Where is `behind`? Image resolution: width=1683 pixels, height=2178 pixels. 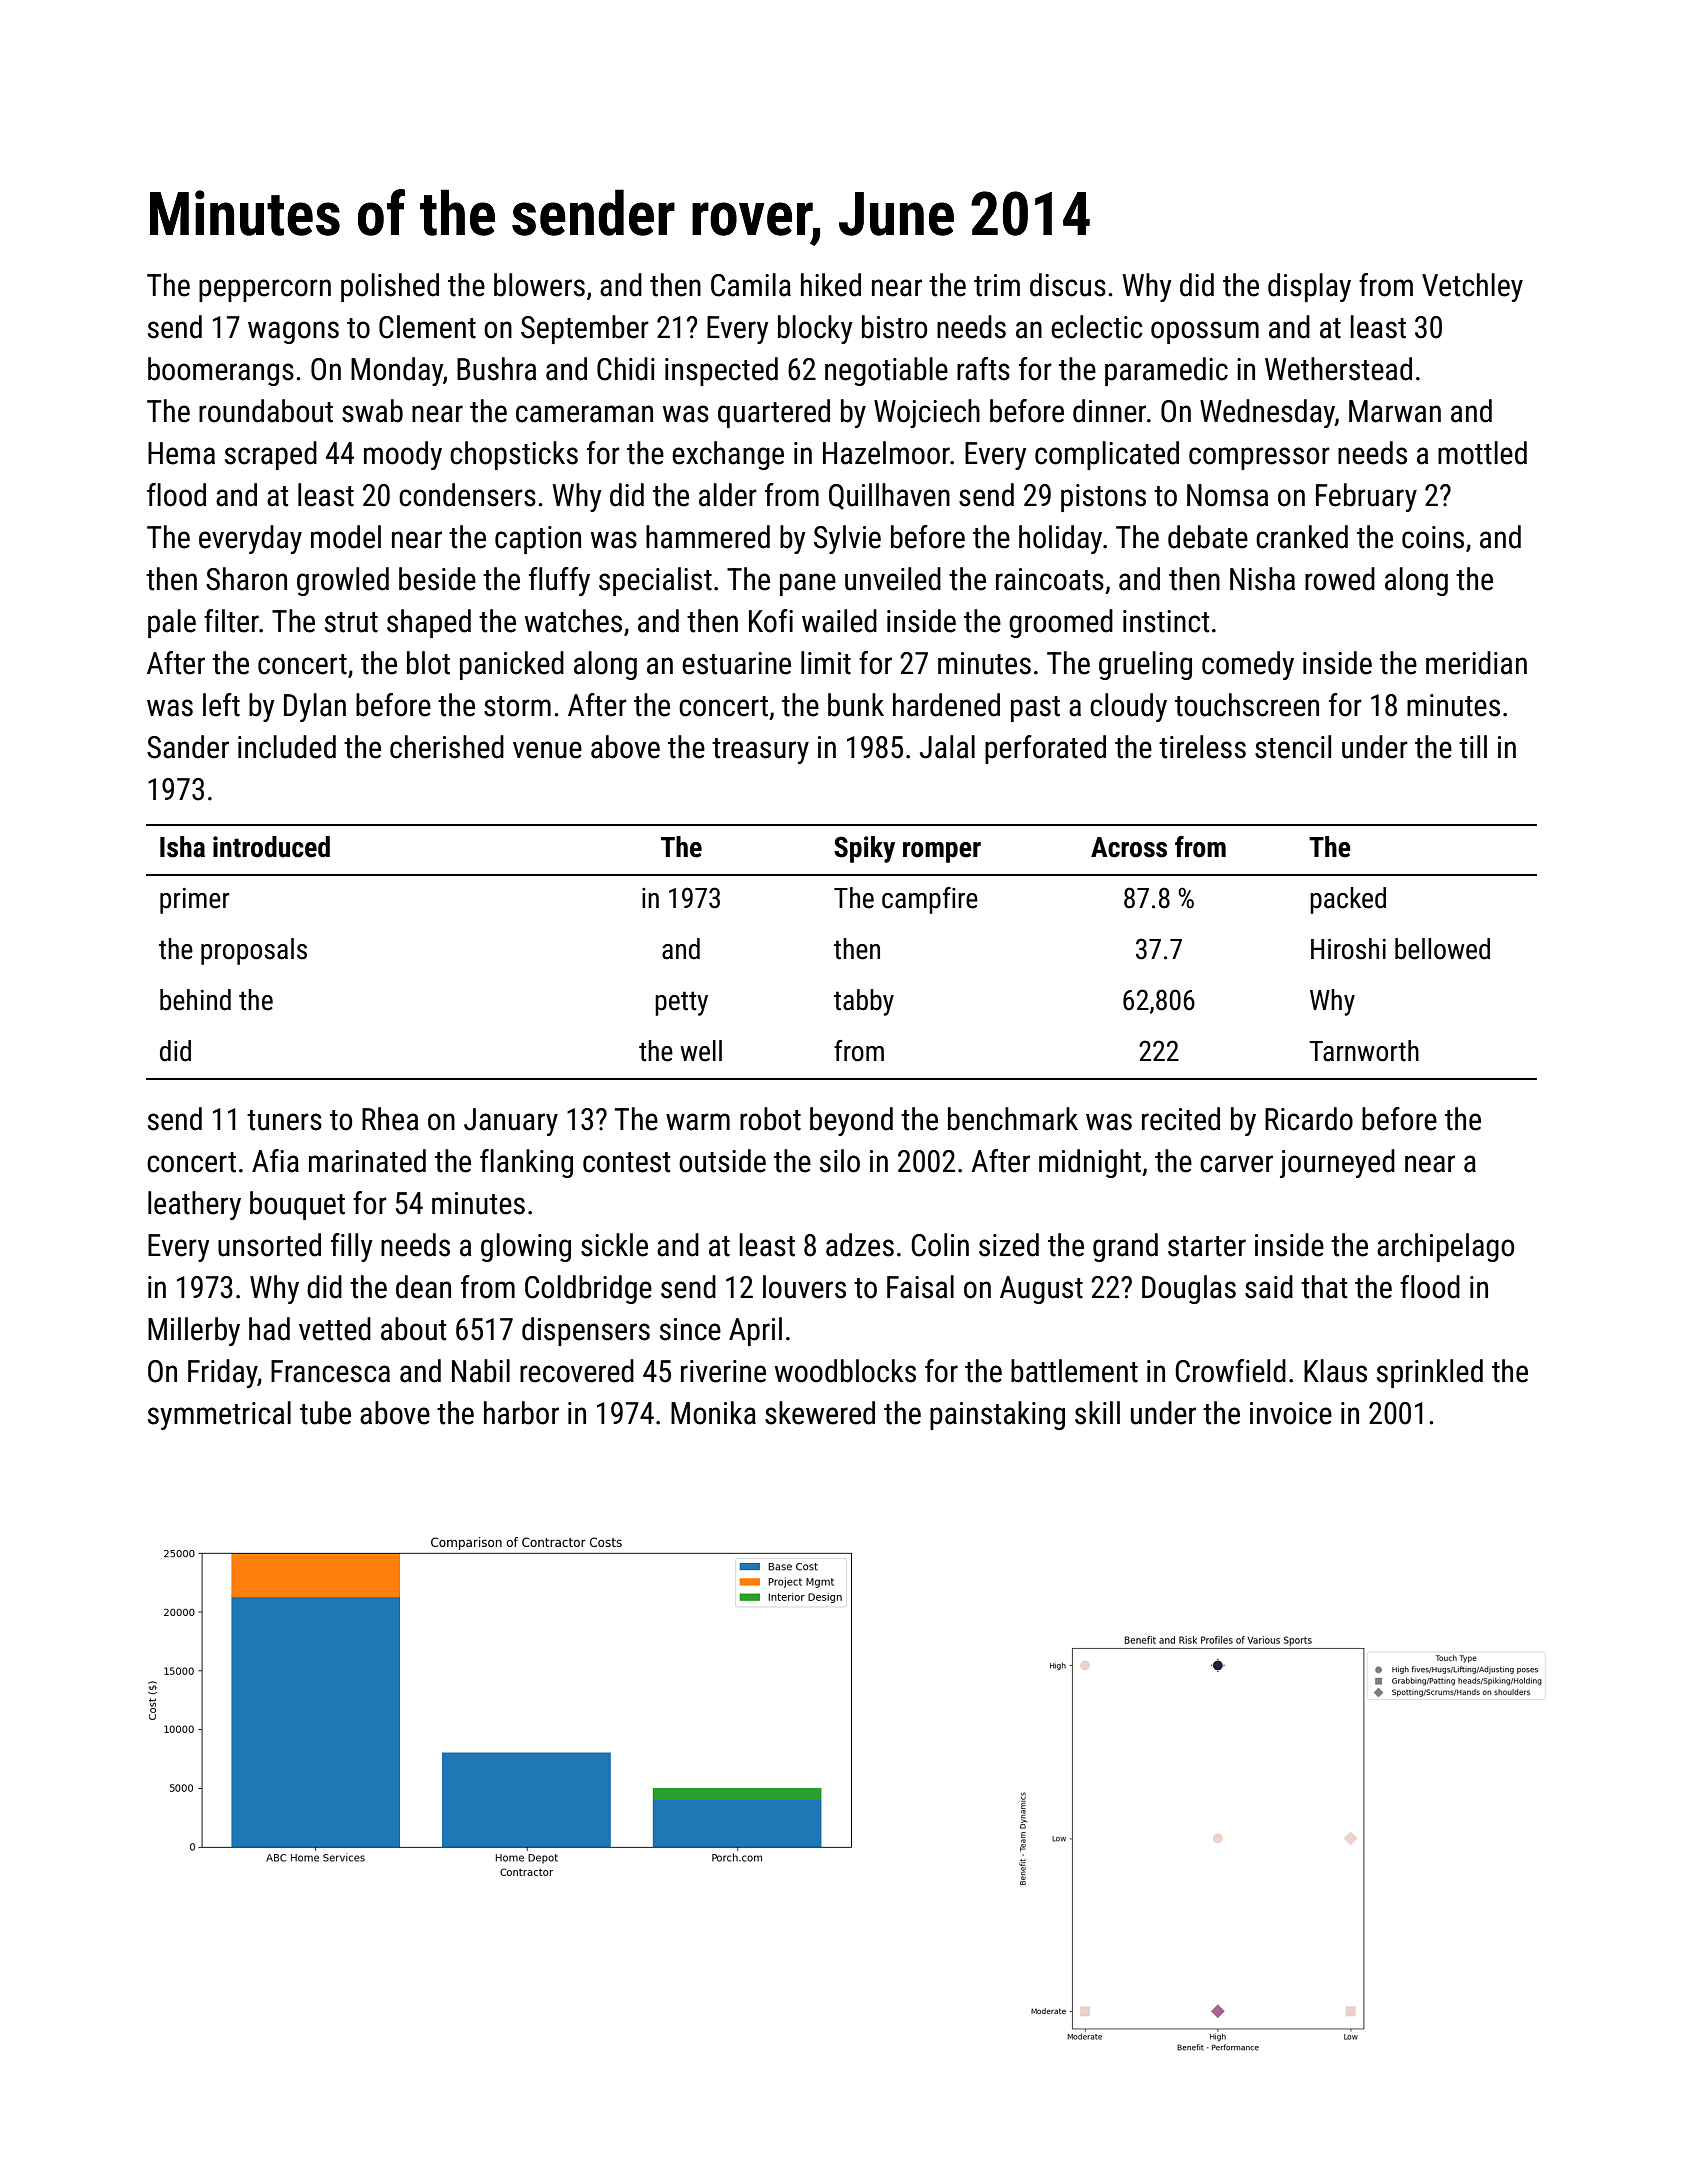
behind is located at coordinates (195, 1000).
